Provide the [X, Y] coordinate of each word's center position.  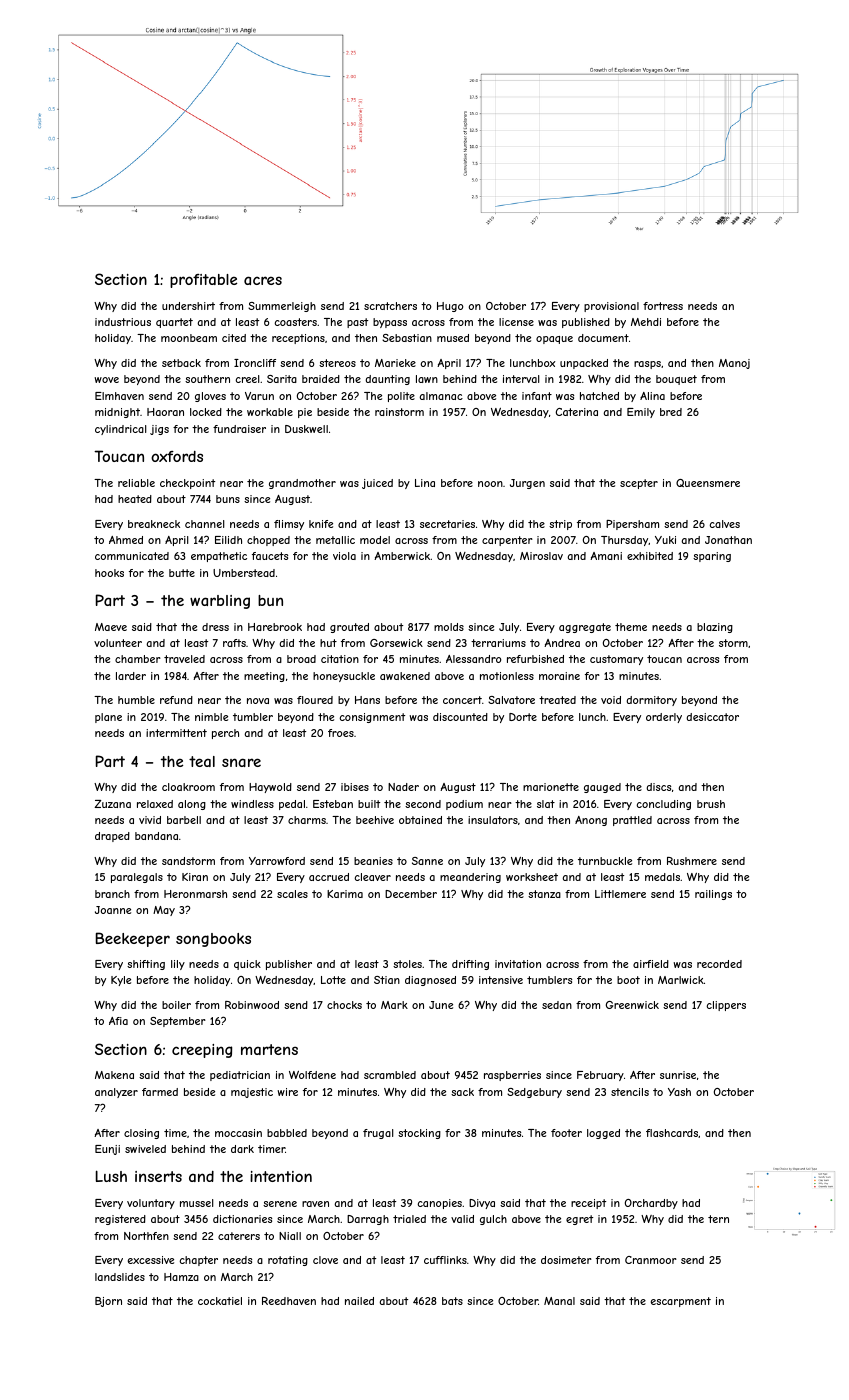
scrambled [390, 1075]
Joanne [113, 910]
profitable [203, 281]
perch [225, 734]
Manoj [734, 364]
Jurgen [527, 484]
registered [120, 1220]
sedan [557, 1005]
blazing [715, 628]
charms [307, 820]
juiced [377, 484]
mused [453, 338]
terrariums [498, 643]
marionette [551, 787]
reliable [136, 483]
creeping [202, 1051]
